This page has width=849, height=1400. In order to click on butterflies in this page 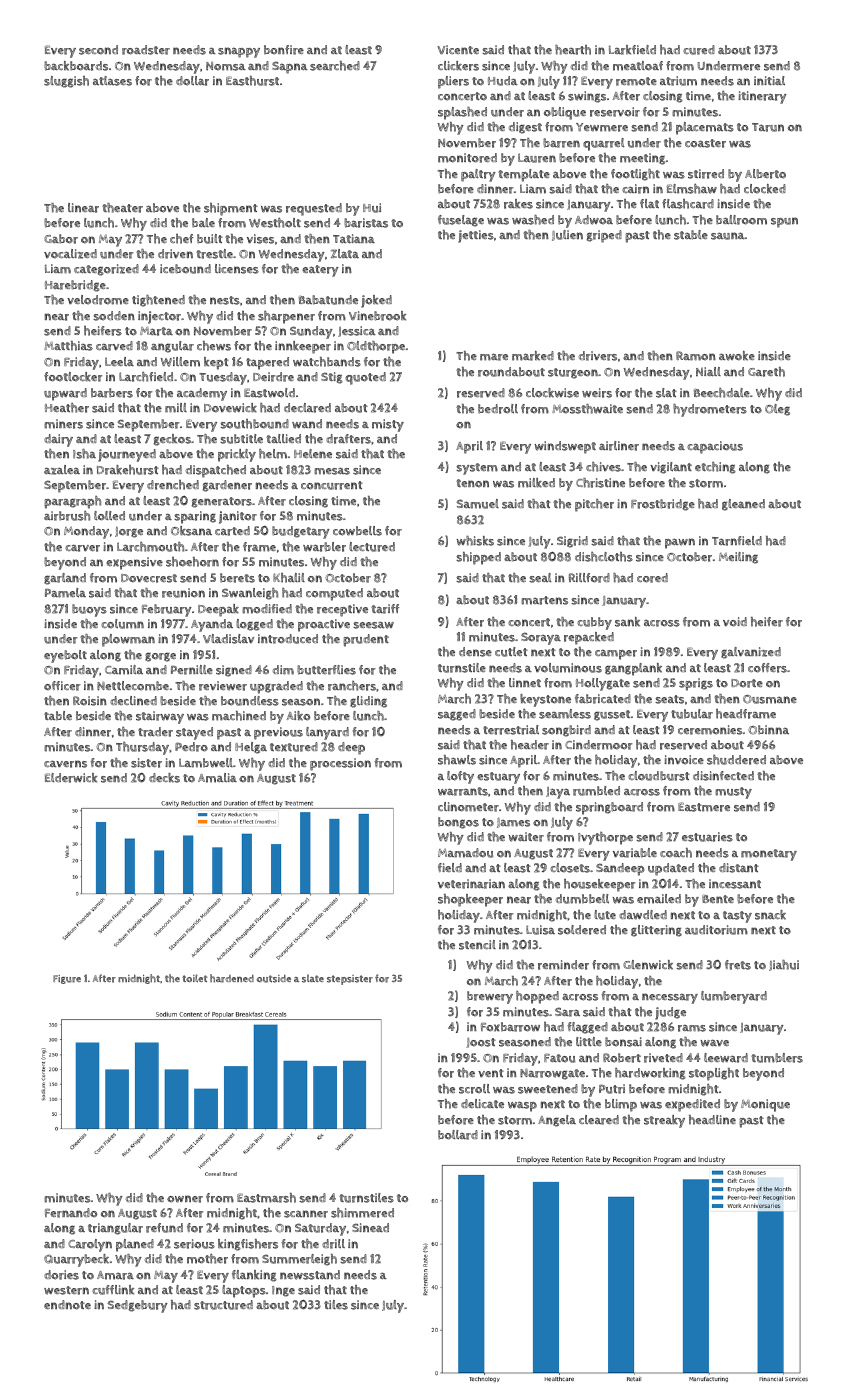, I will do `click(326, 670)`.
